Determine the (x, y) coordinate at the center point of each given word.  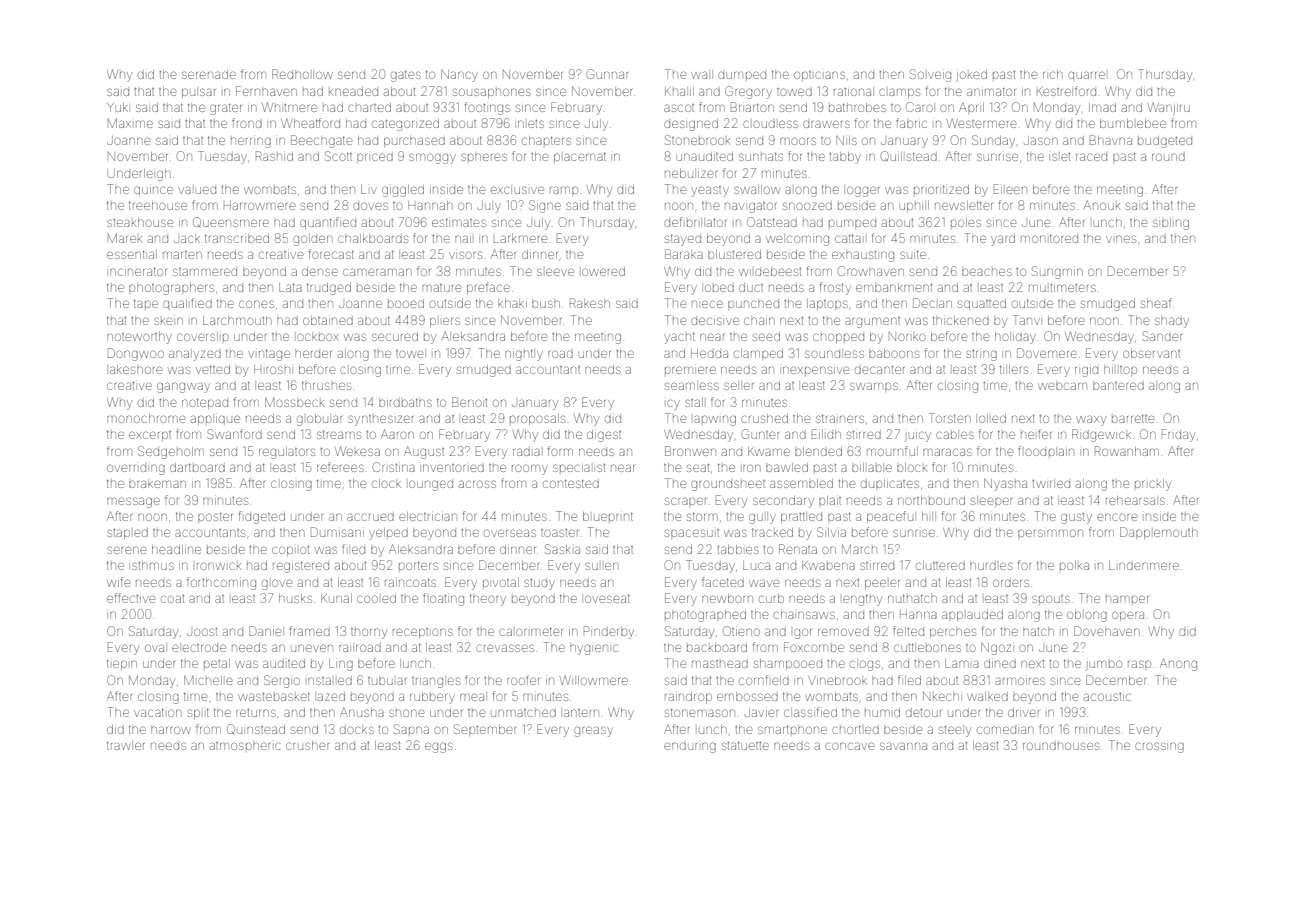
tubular (387, 681)
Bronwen (690, 451)
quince (153, 191)
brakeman (157, 484)
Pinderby (609, 632)
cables (955, 435)
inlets (531, 124)
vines (1121, 239)
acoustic (1107, 697)
